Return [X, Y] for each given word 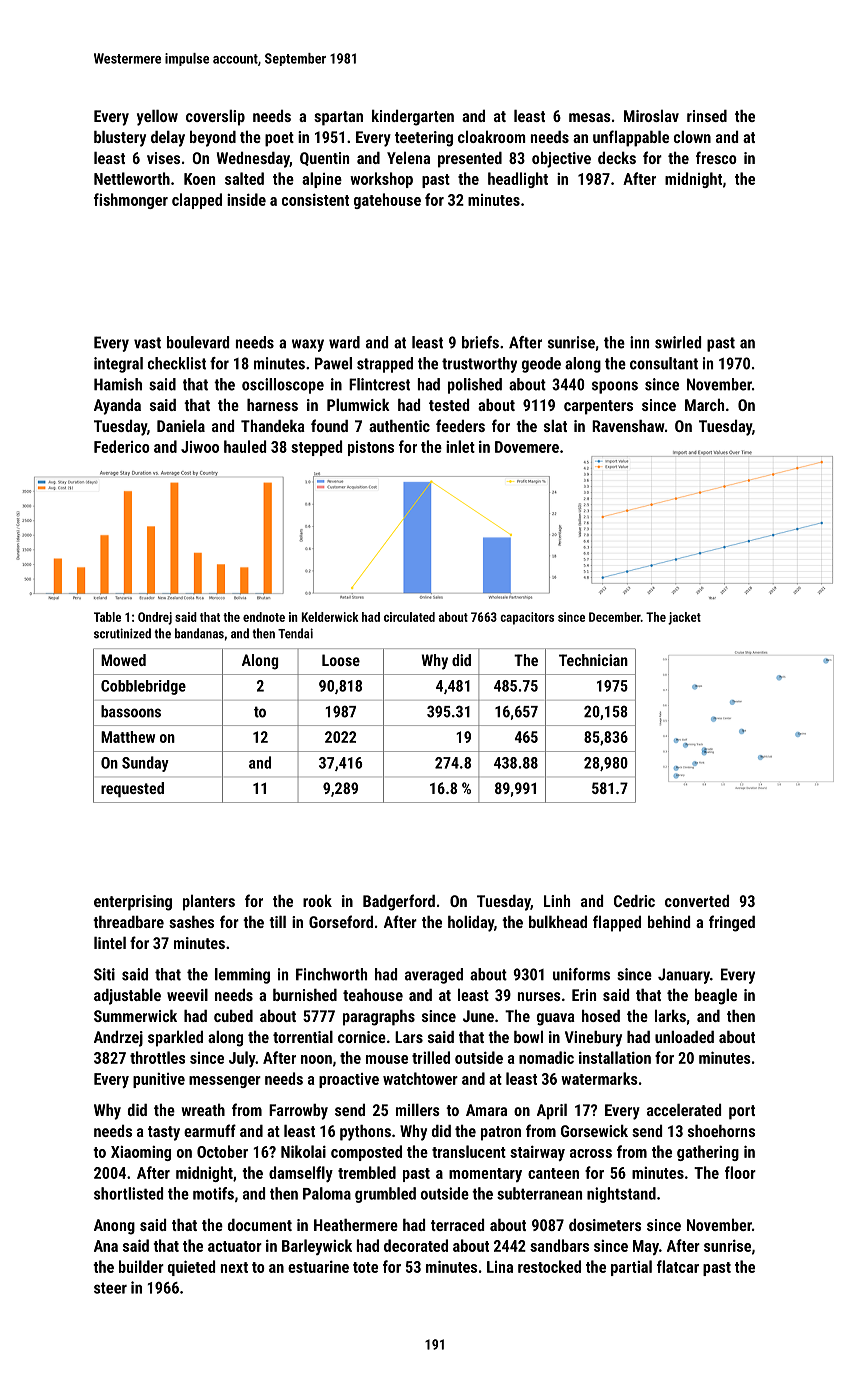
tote [365, 1267]
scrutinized [122, 633]
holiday [471, 924]
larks [670, 1015]
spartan [338, 118]
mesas [590, 117]
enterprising [133, 903]
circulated [409, 617]
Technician [593, 660]
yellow [157, 118]
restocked [549, 1266]
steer [110, 1288]
